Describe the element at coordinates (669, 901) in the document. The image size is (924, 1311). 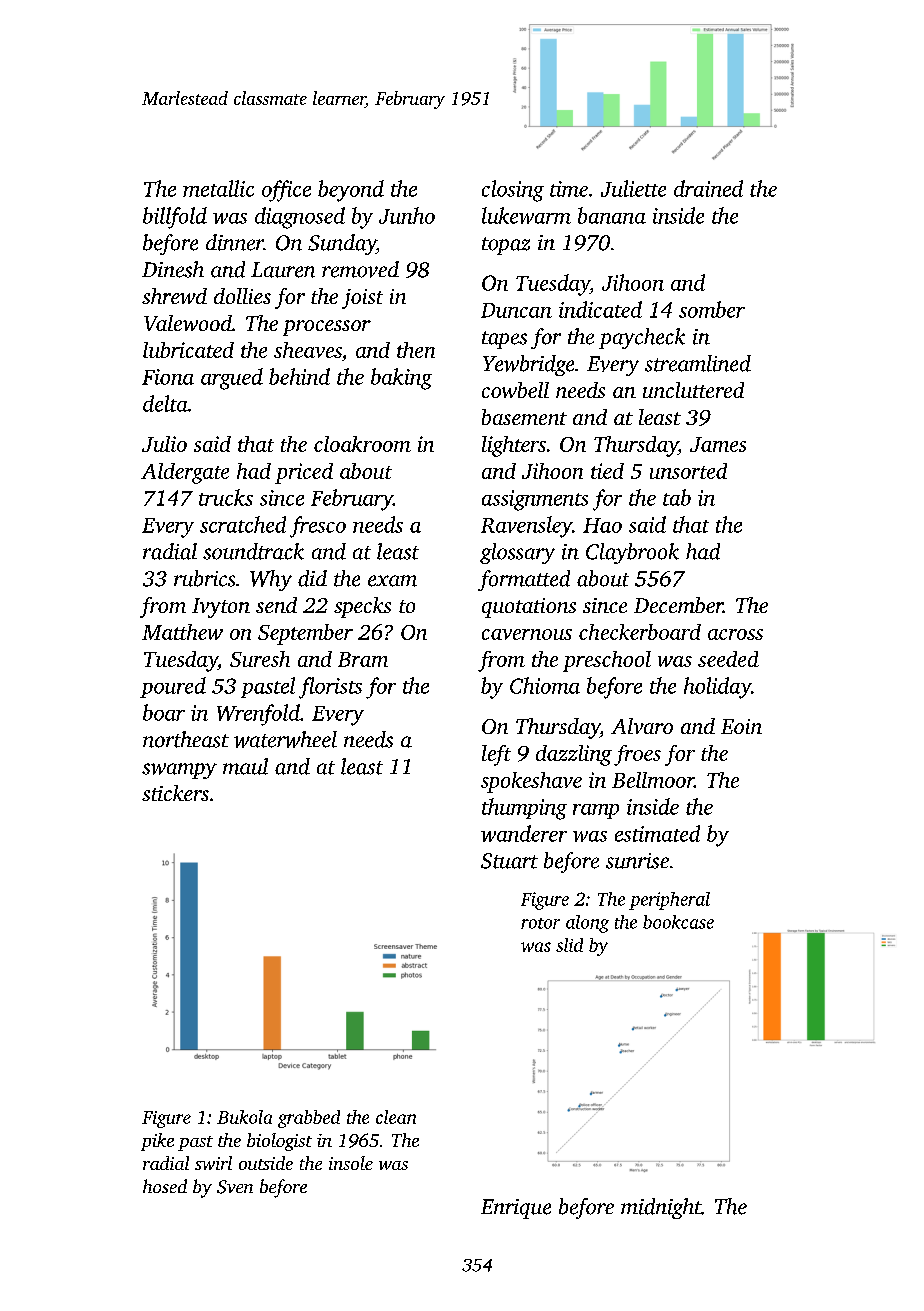
I see `peripheral` at that location.
